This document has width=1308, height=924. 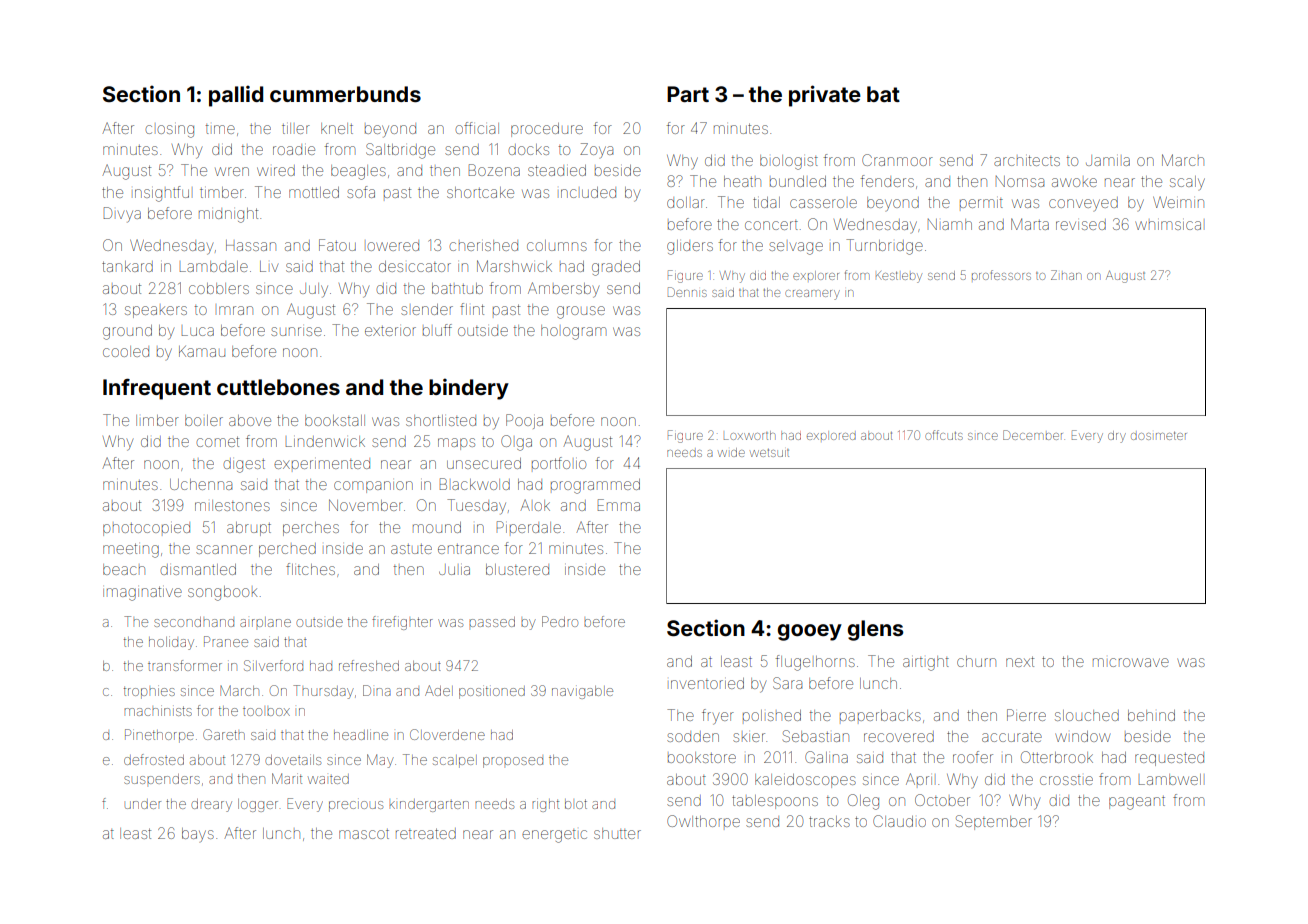 I want to click on dosimeter, so click(x=1159, y=436).
